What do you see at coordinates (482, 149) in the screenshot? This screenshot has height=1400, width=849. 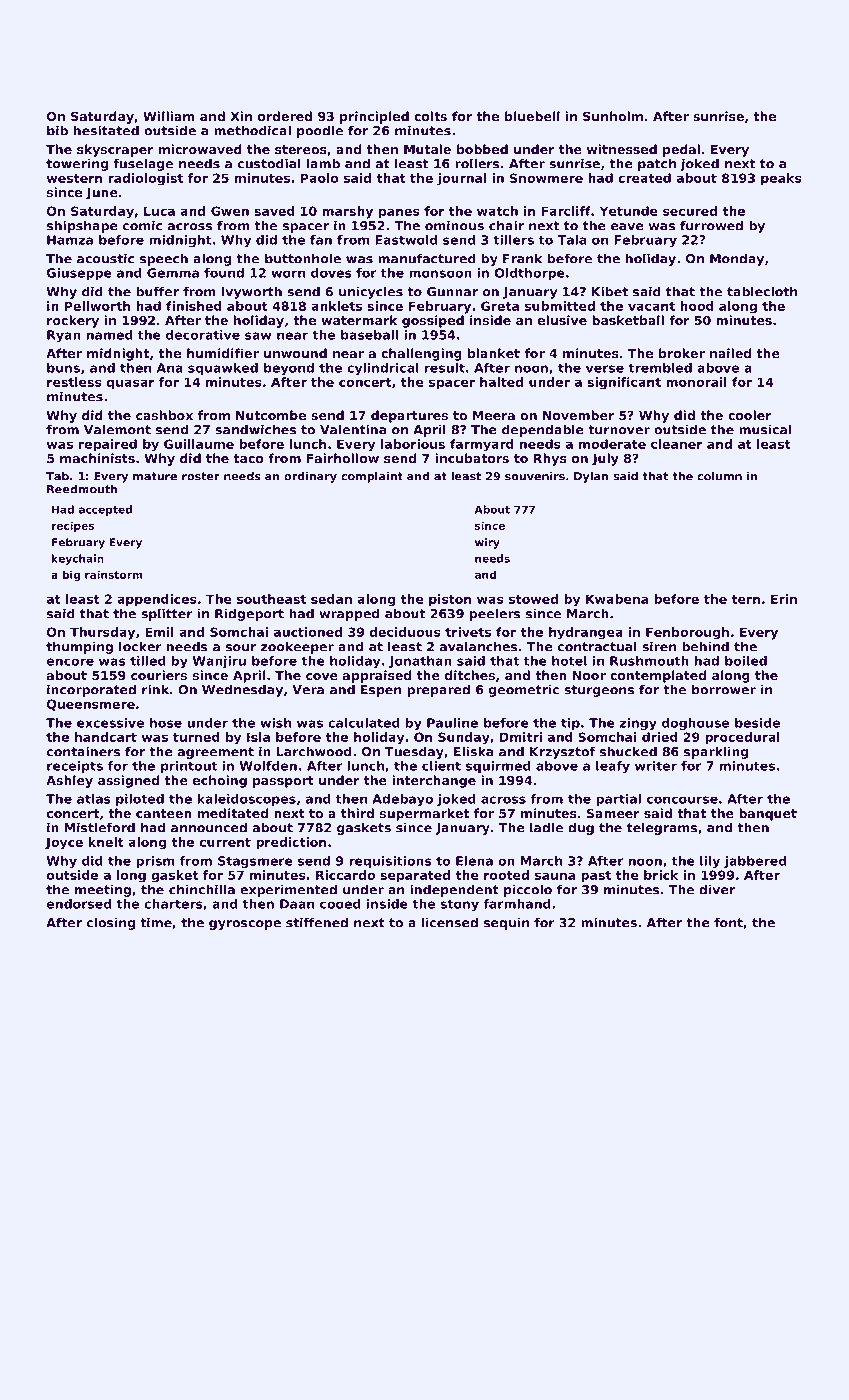 I see `bobbed` at bounding box center [482, 149].
